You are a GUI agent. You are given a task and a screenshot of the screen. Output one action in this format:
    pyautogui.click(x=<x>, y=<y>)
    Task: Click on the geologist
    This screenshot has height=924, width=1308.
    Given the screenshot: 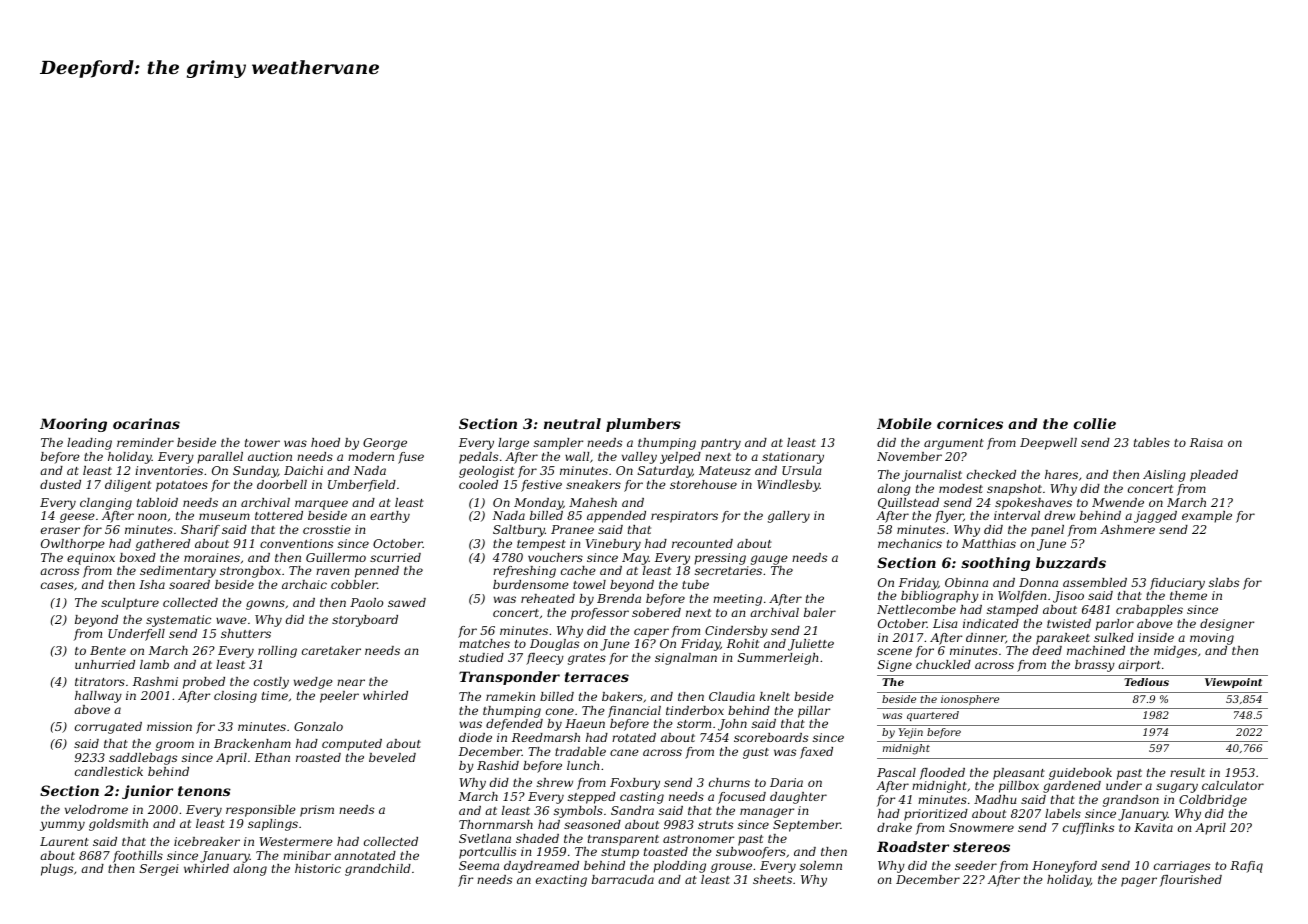 What is the action you would take?
    pyautogui.click(x=486, y=472)
